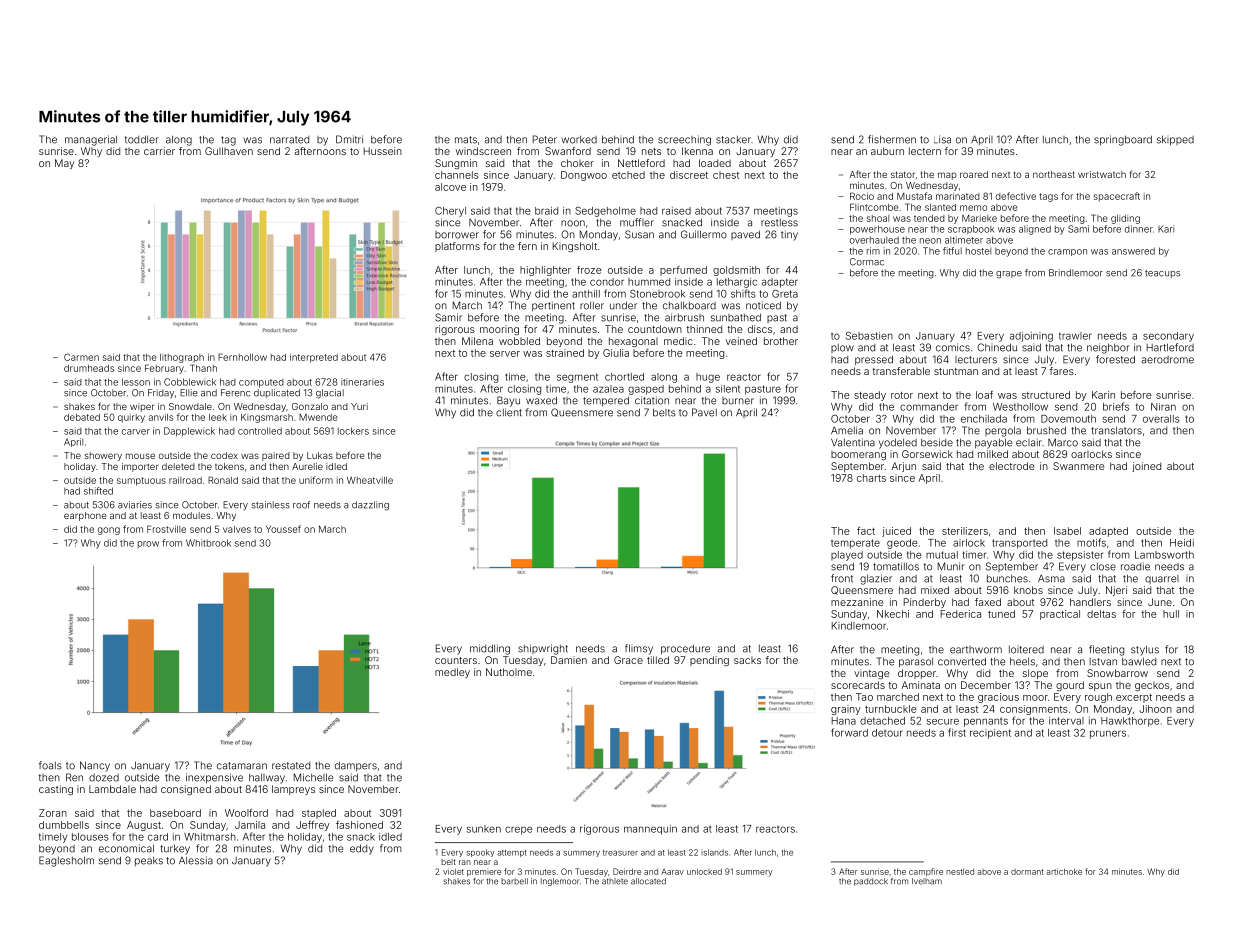 The height and width of the page is (952, 1233). Describe the element at coordinates (684, 140) in the page. I see `screeching` at that location.
